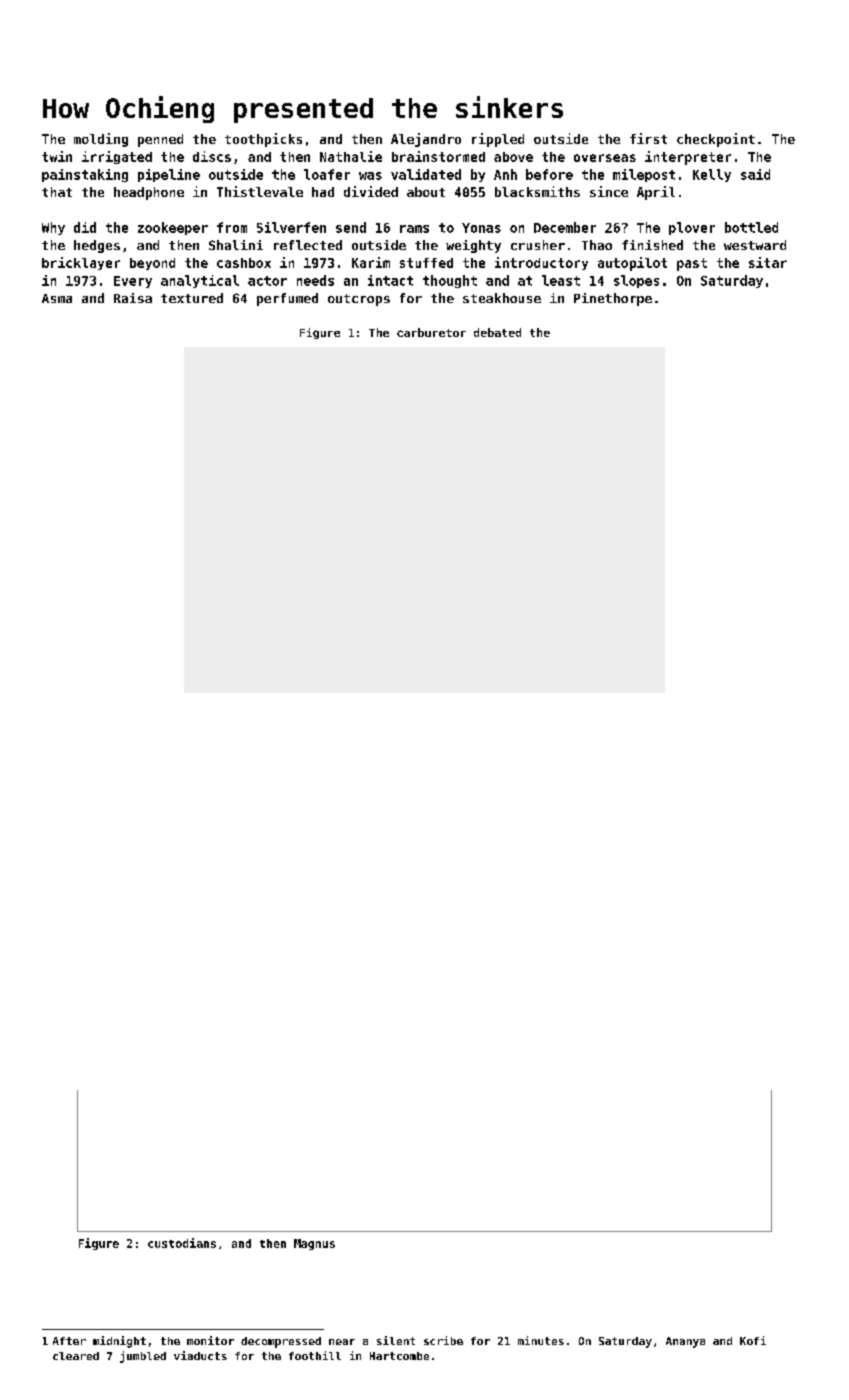 The height and width of the document is (1400, 849). What do you see at coordinates (314, 1244) in the document?
I see `Magnus` at bounding box center [314, 1244].
